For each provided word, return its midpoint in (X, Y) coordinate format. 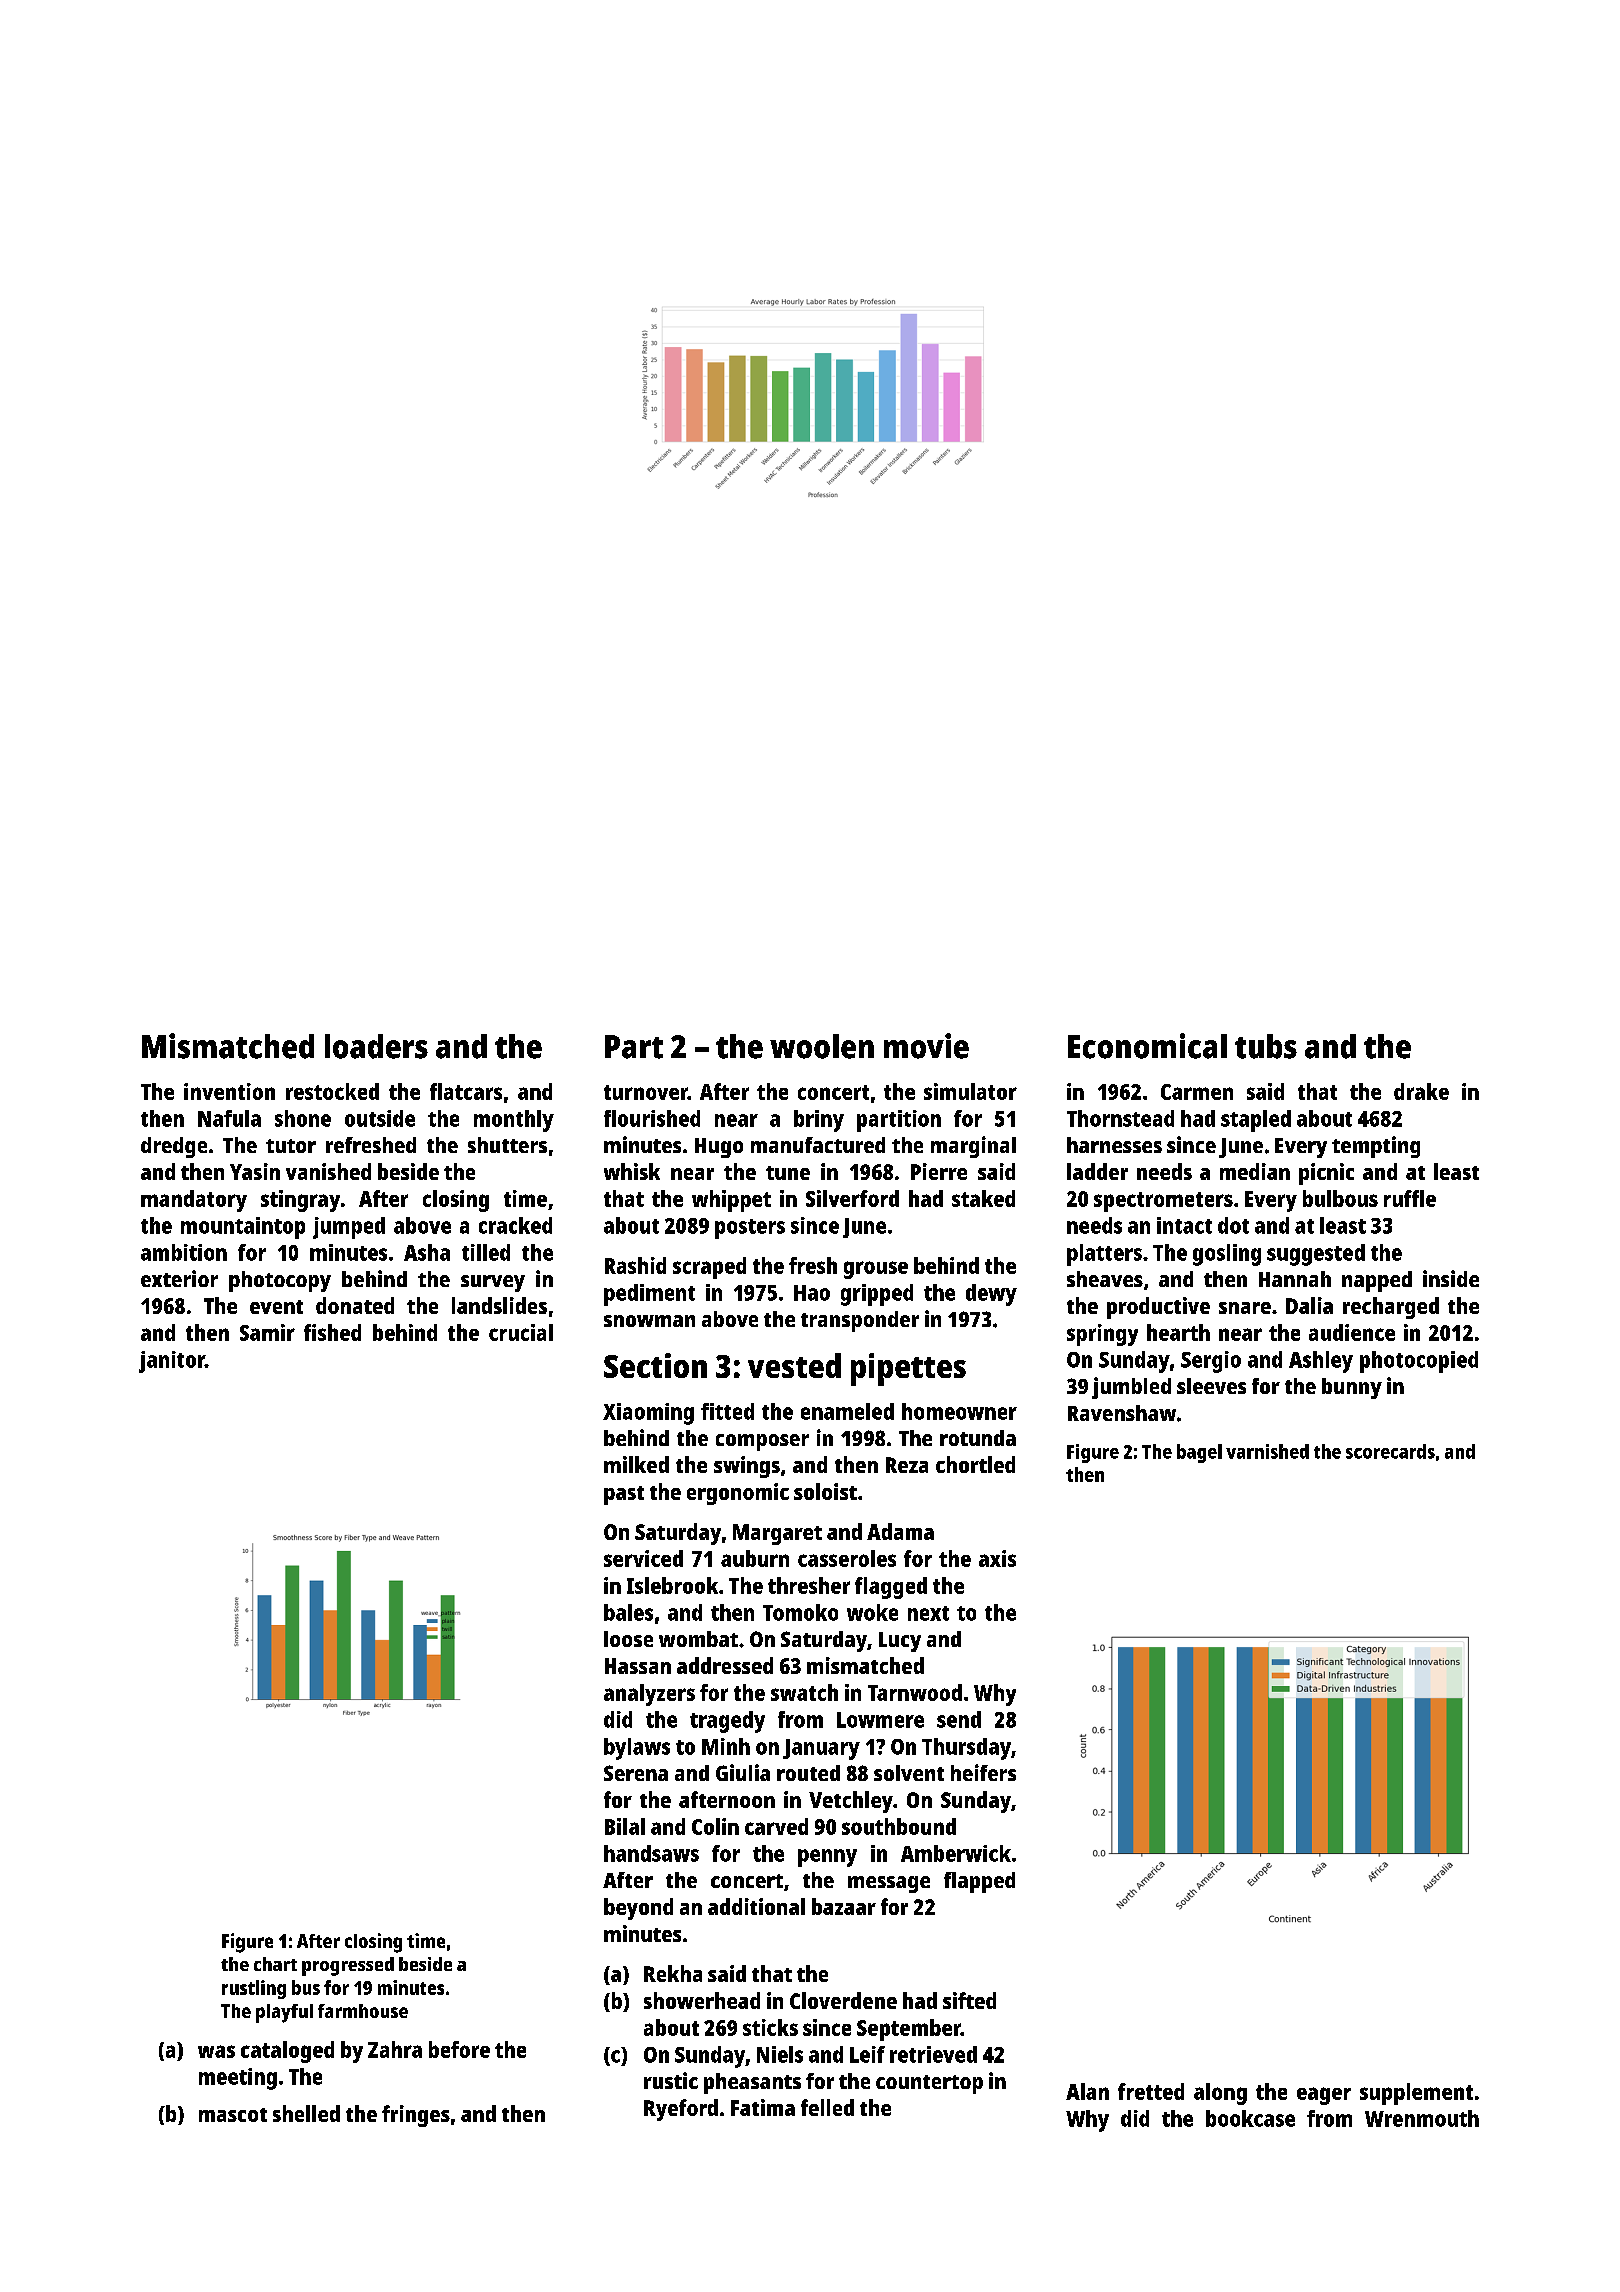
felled (827, 2107)
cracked (515, 1225)
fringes (416, 2116)
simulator (970, 1091)
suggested (1316, 1255)
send (959, 1719)
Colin (715, 1826)
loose (628, 1639)
